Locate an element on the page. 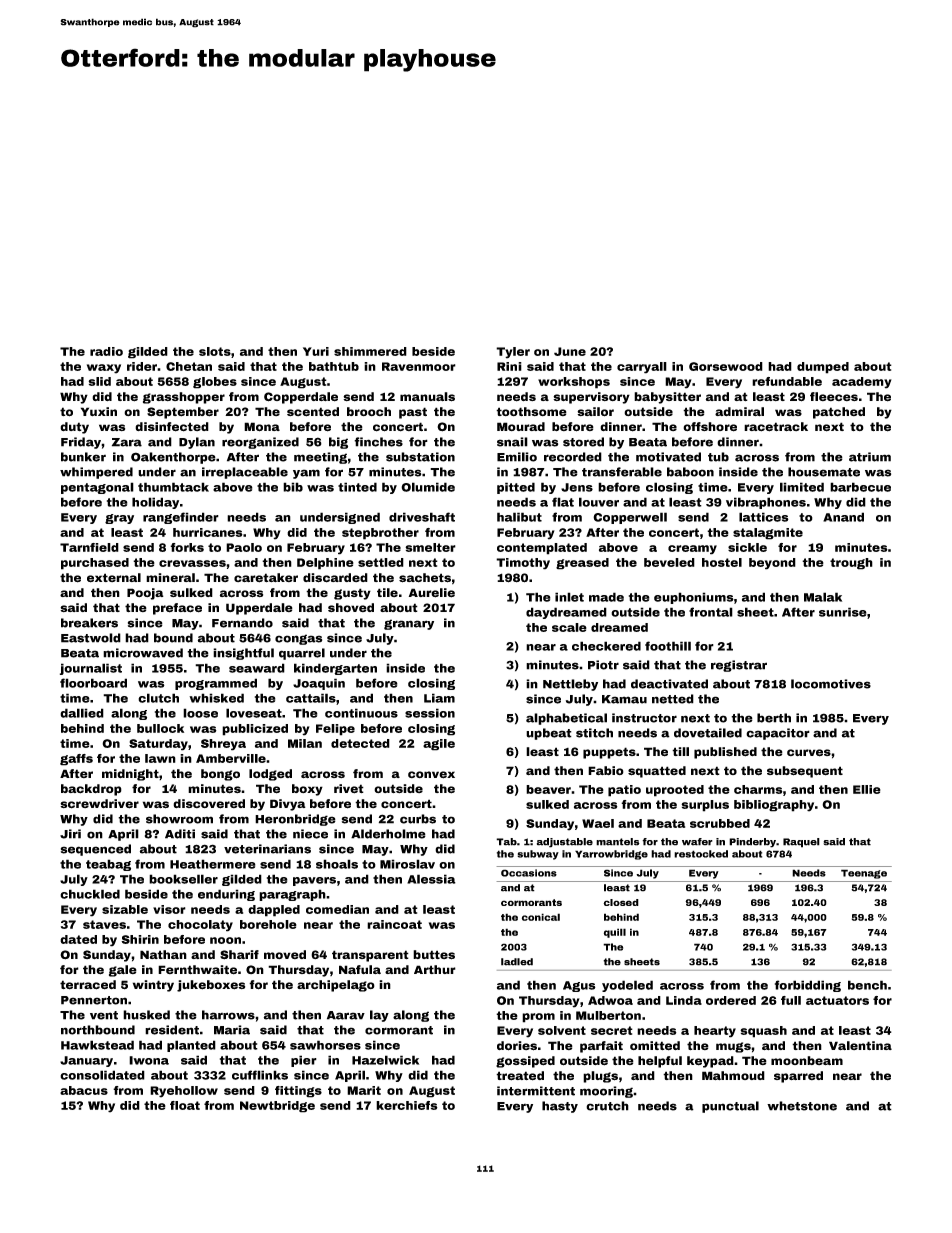 The width and height of the page is (952, 1233). holiday is located at coordinates (155, 503).
